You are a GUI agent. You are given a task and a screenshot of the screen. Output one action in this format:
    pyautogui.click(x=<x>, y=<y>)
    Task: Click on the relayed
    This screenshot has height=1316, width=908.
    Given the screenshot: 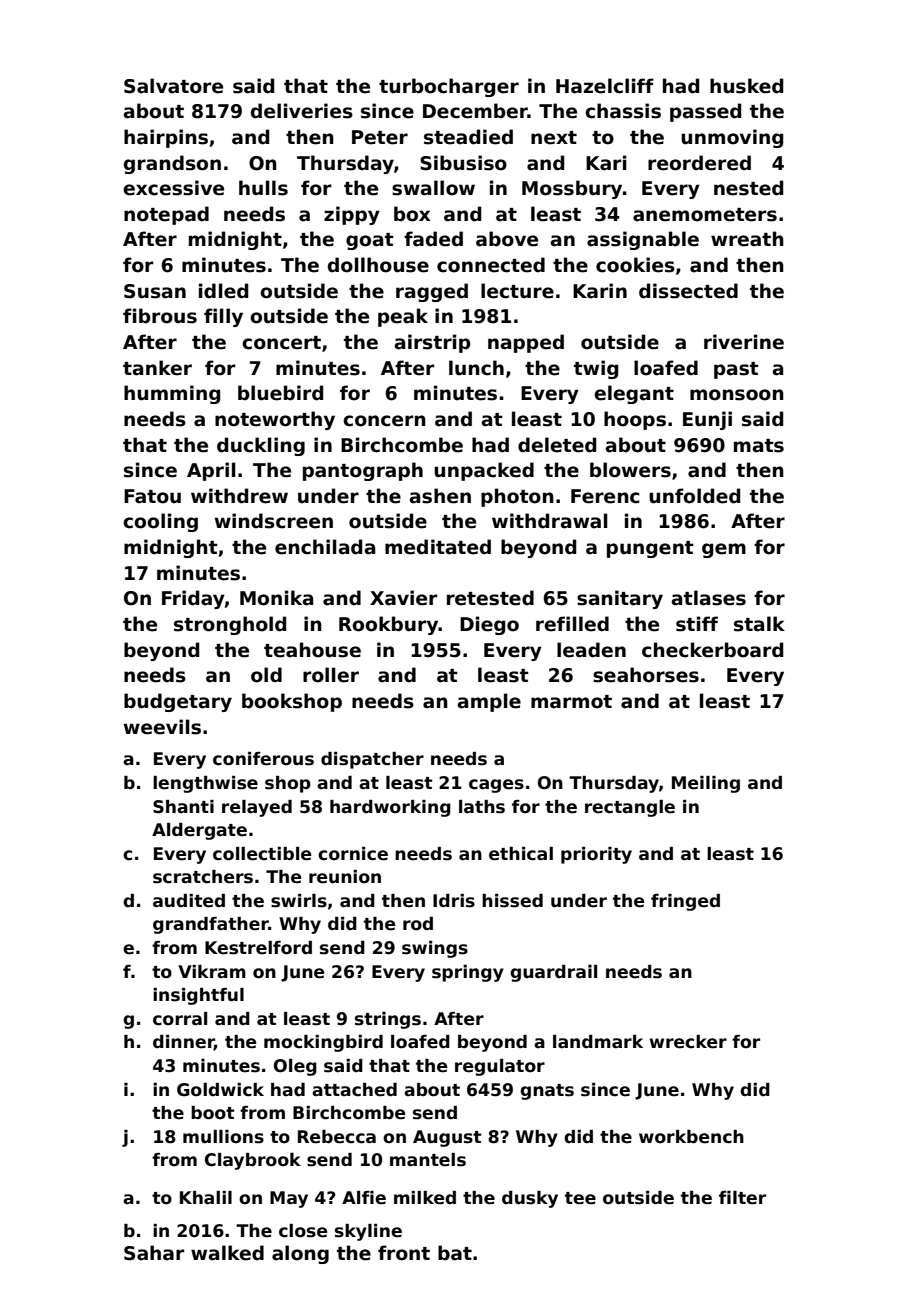 What is the action you would take?
    pyautogui.click(x=257, y=808)
